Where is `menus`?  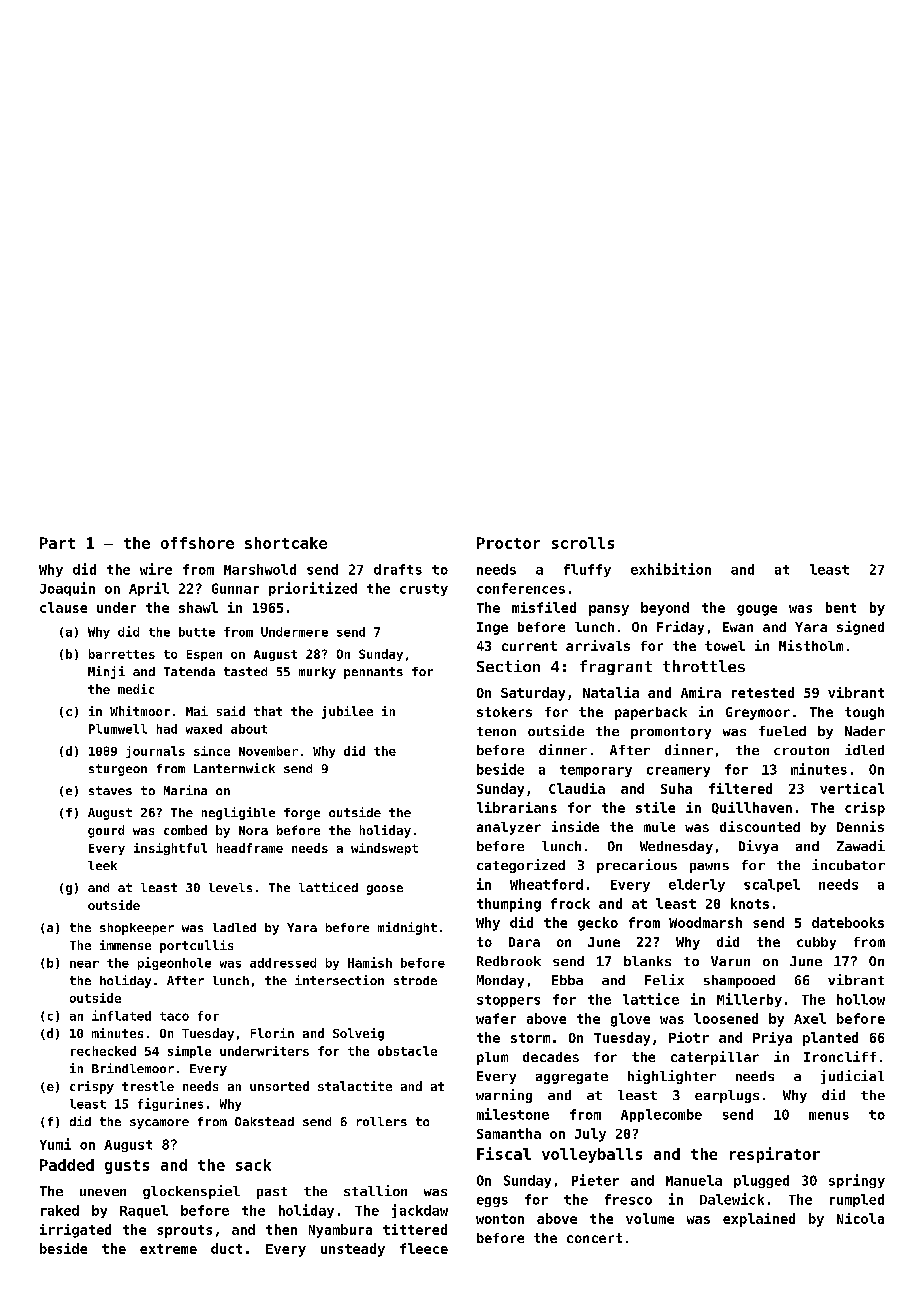
menus is located at coordinates (829, 1116).
